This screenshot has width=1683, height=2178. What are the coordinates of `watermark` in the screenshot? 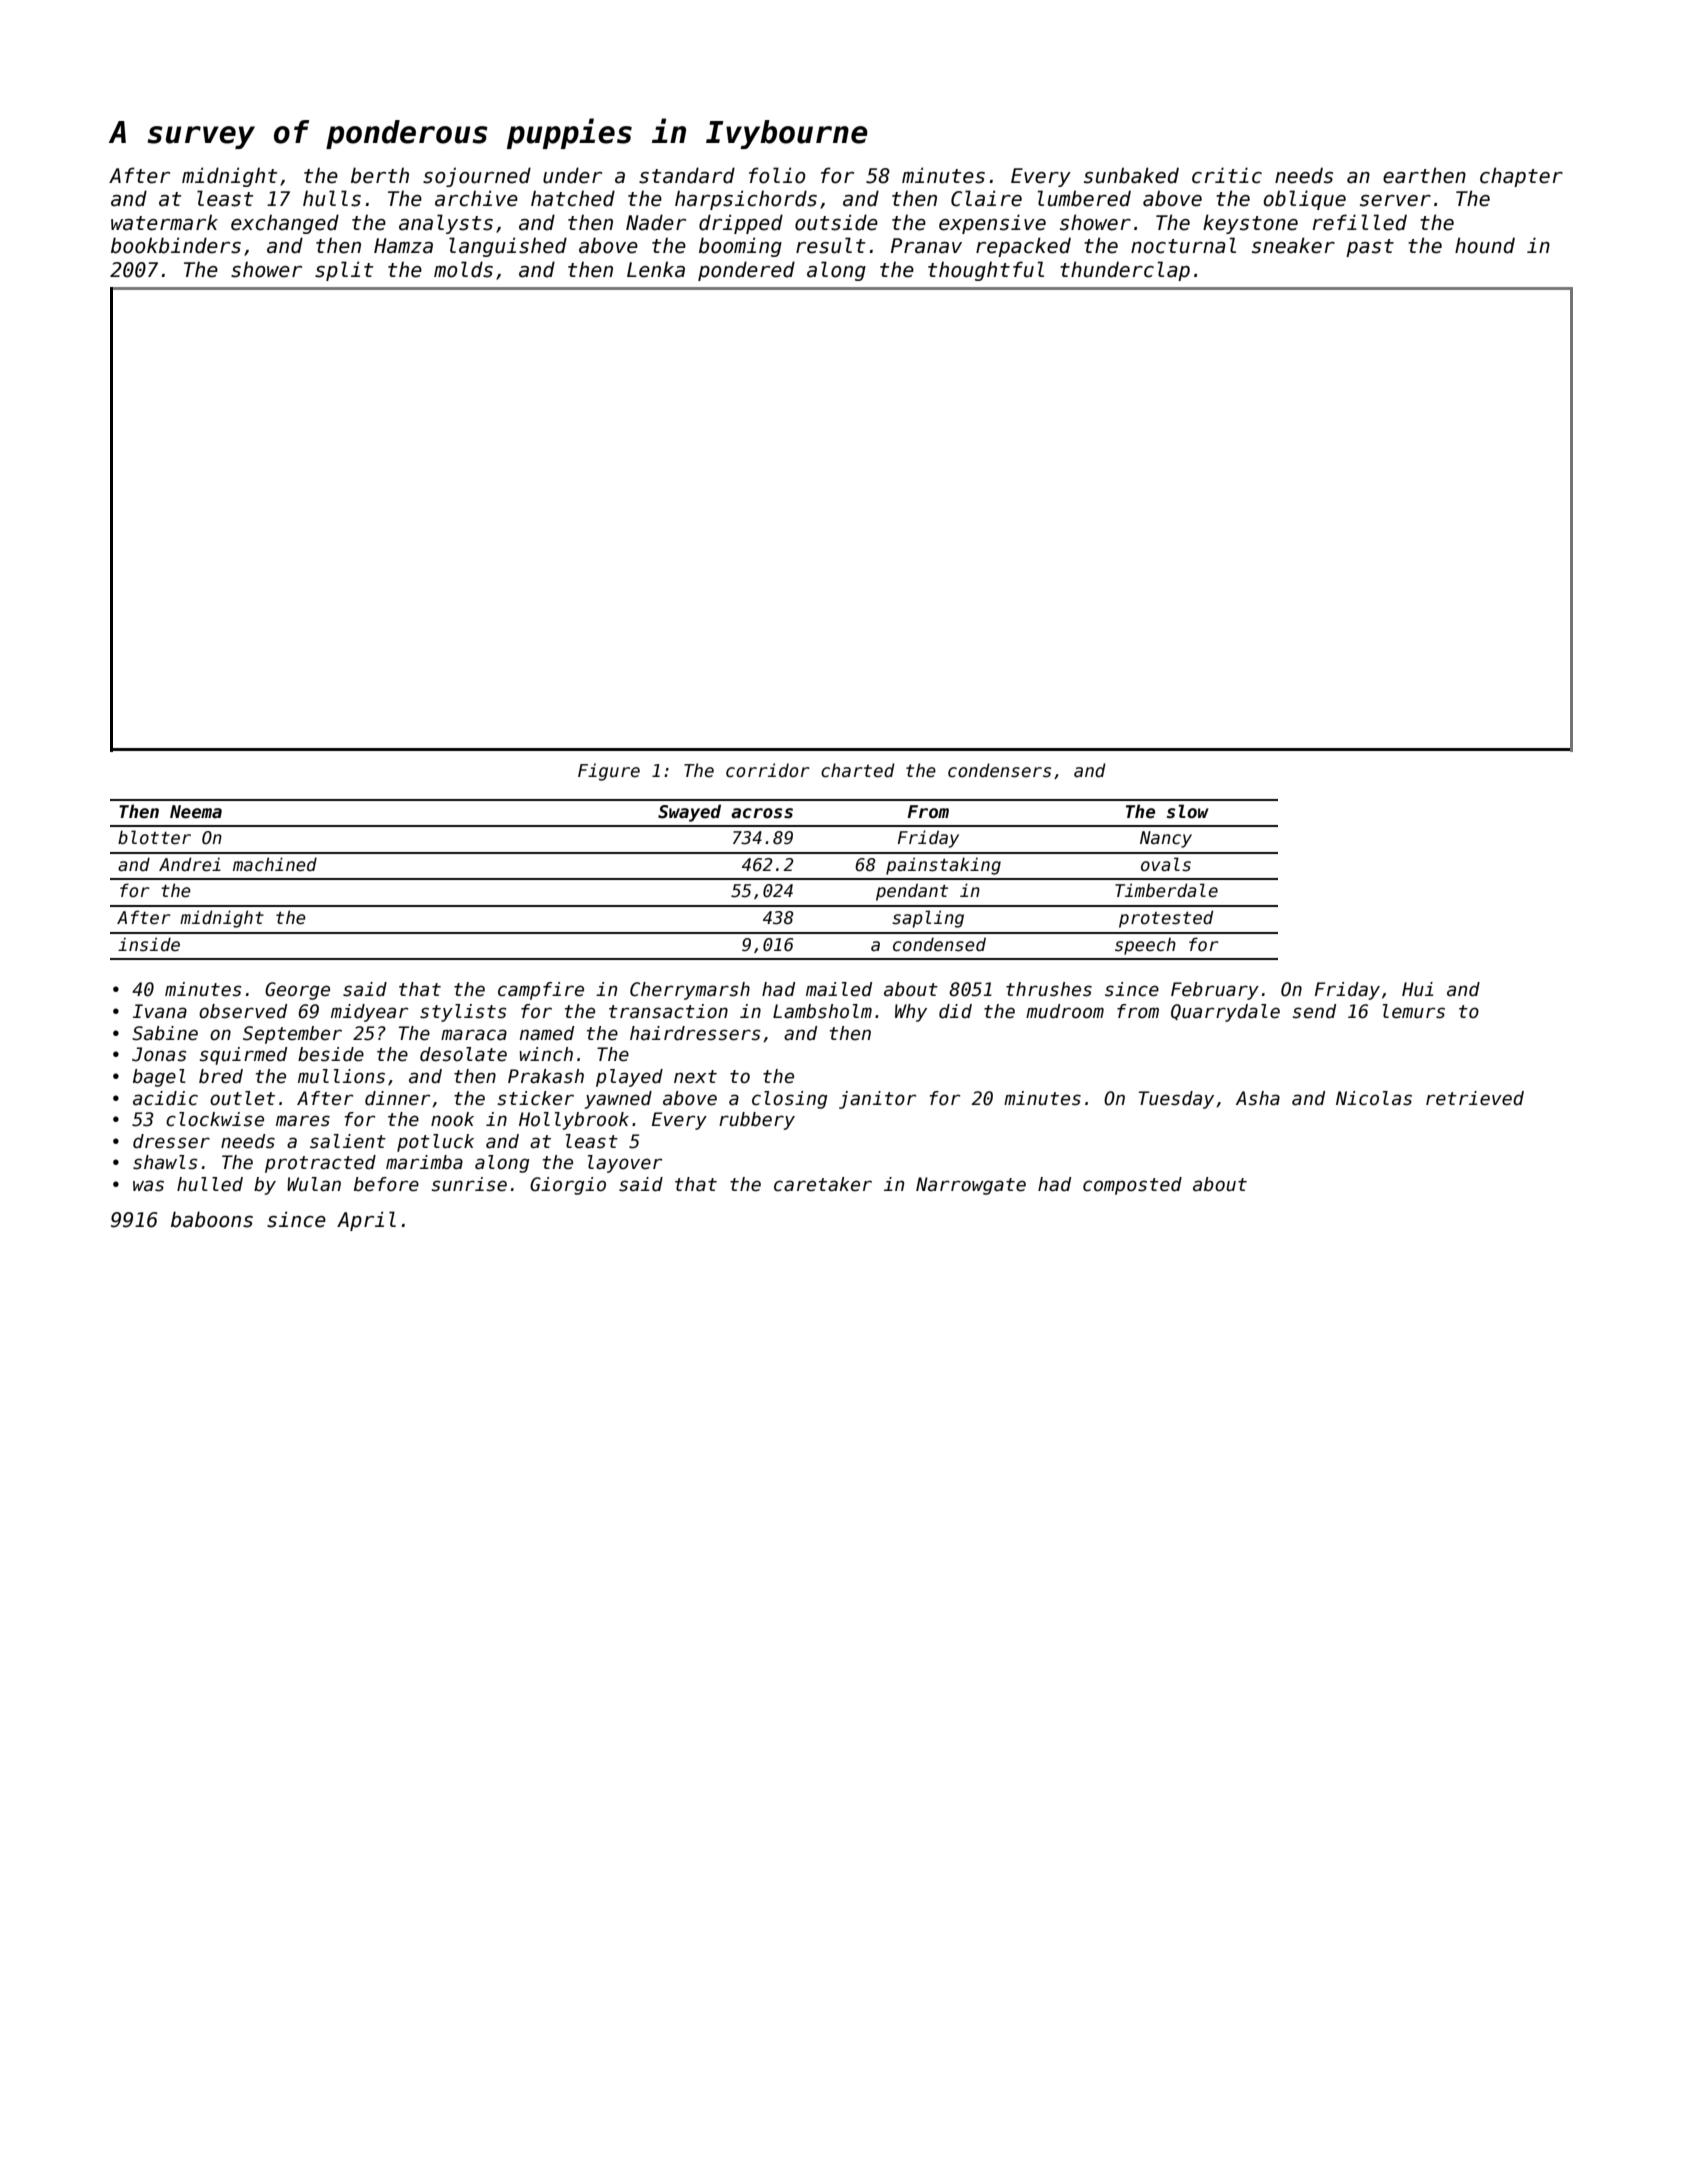 It's located at (164, 222).
